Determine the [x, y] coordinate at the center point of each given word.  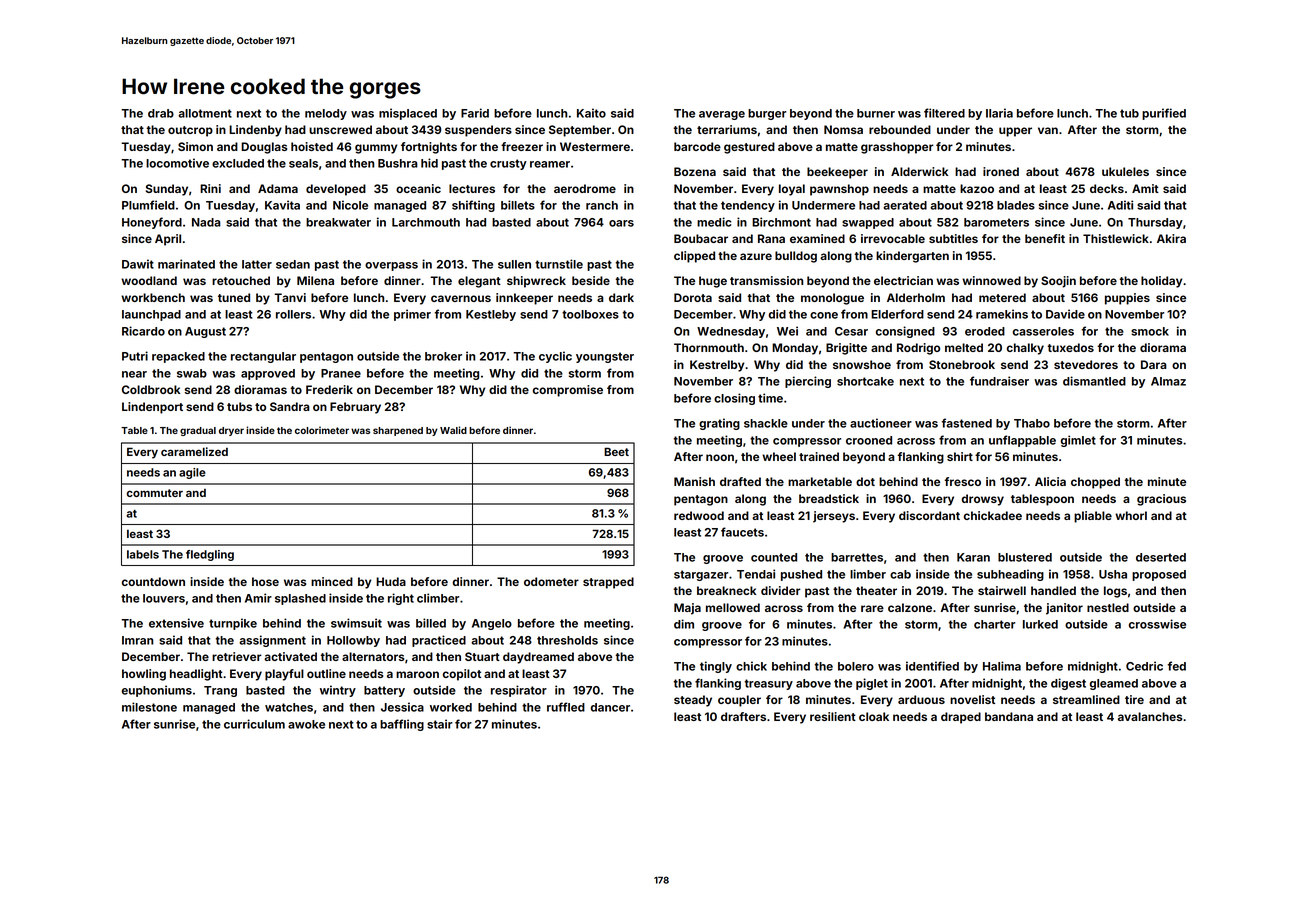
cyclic [555, 357]
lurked [1040, 624]
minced [332, 581]
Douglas [264, 148]
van [1048, 130]
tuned [234, 297]
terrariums [727, 129]
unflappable [1022, 441]
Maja [687, 609]
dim [684, 624]
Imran [137, 640]
